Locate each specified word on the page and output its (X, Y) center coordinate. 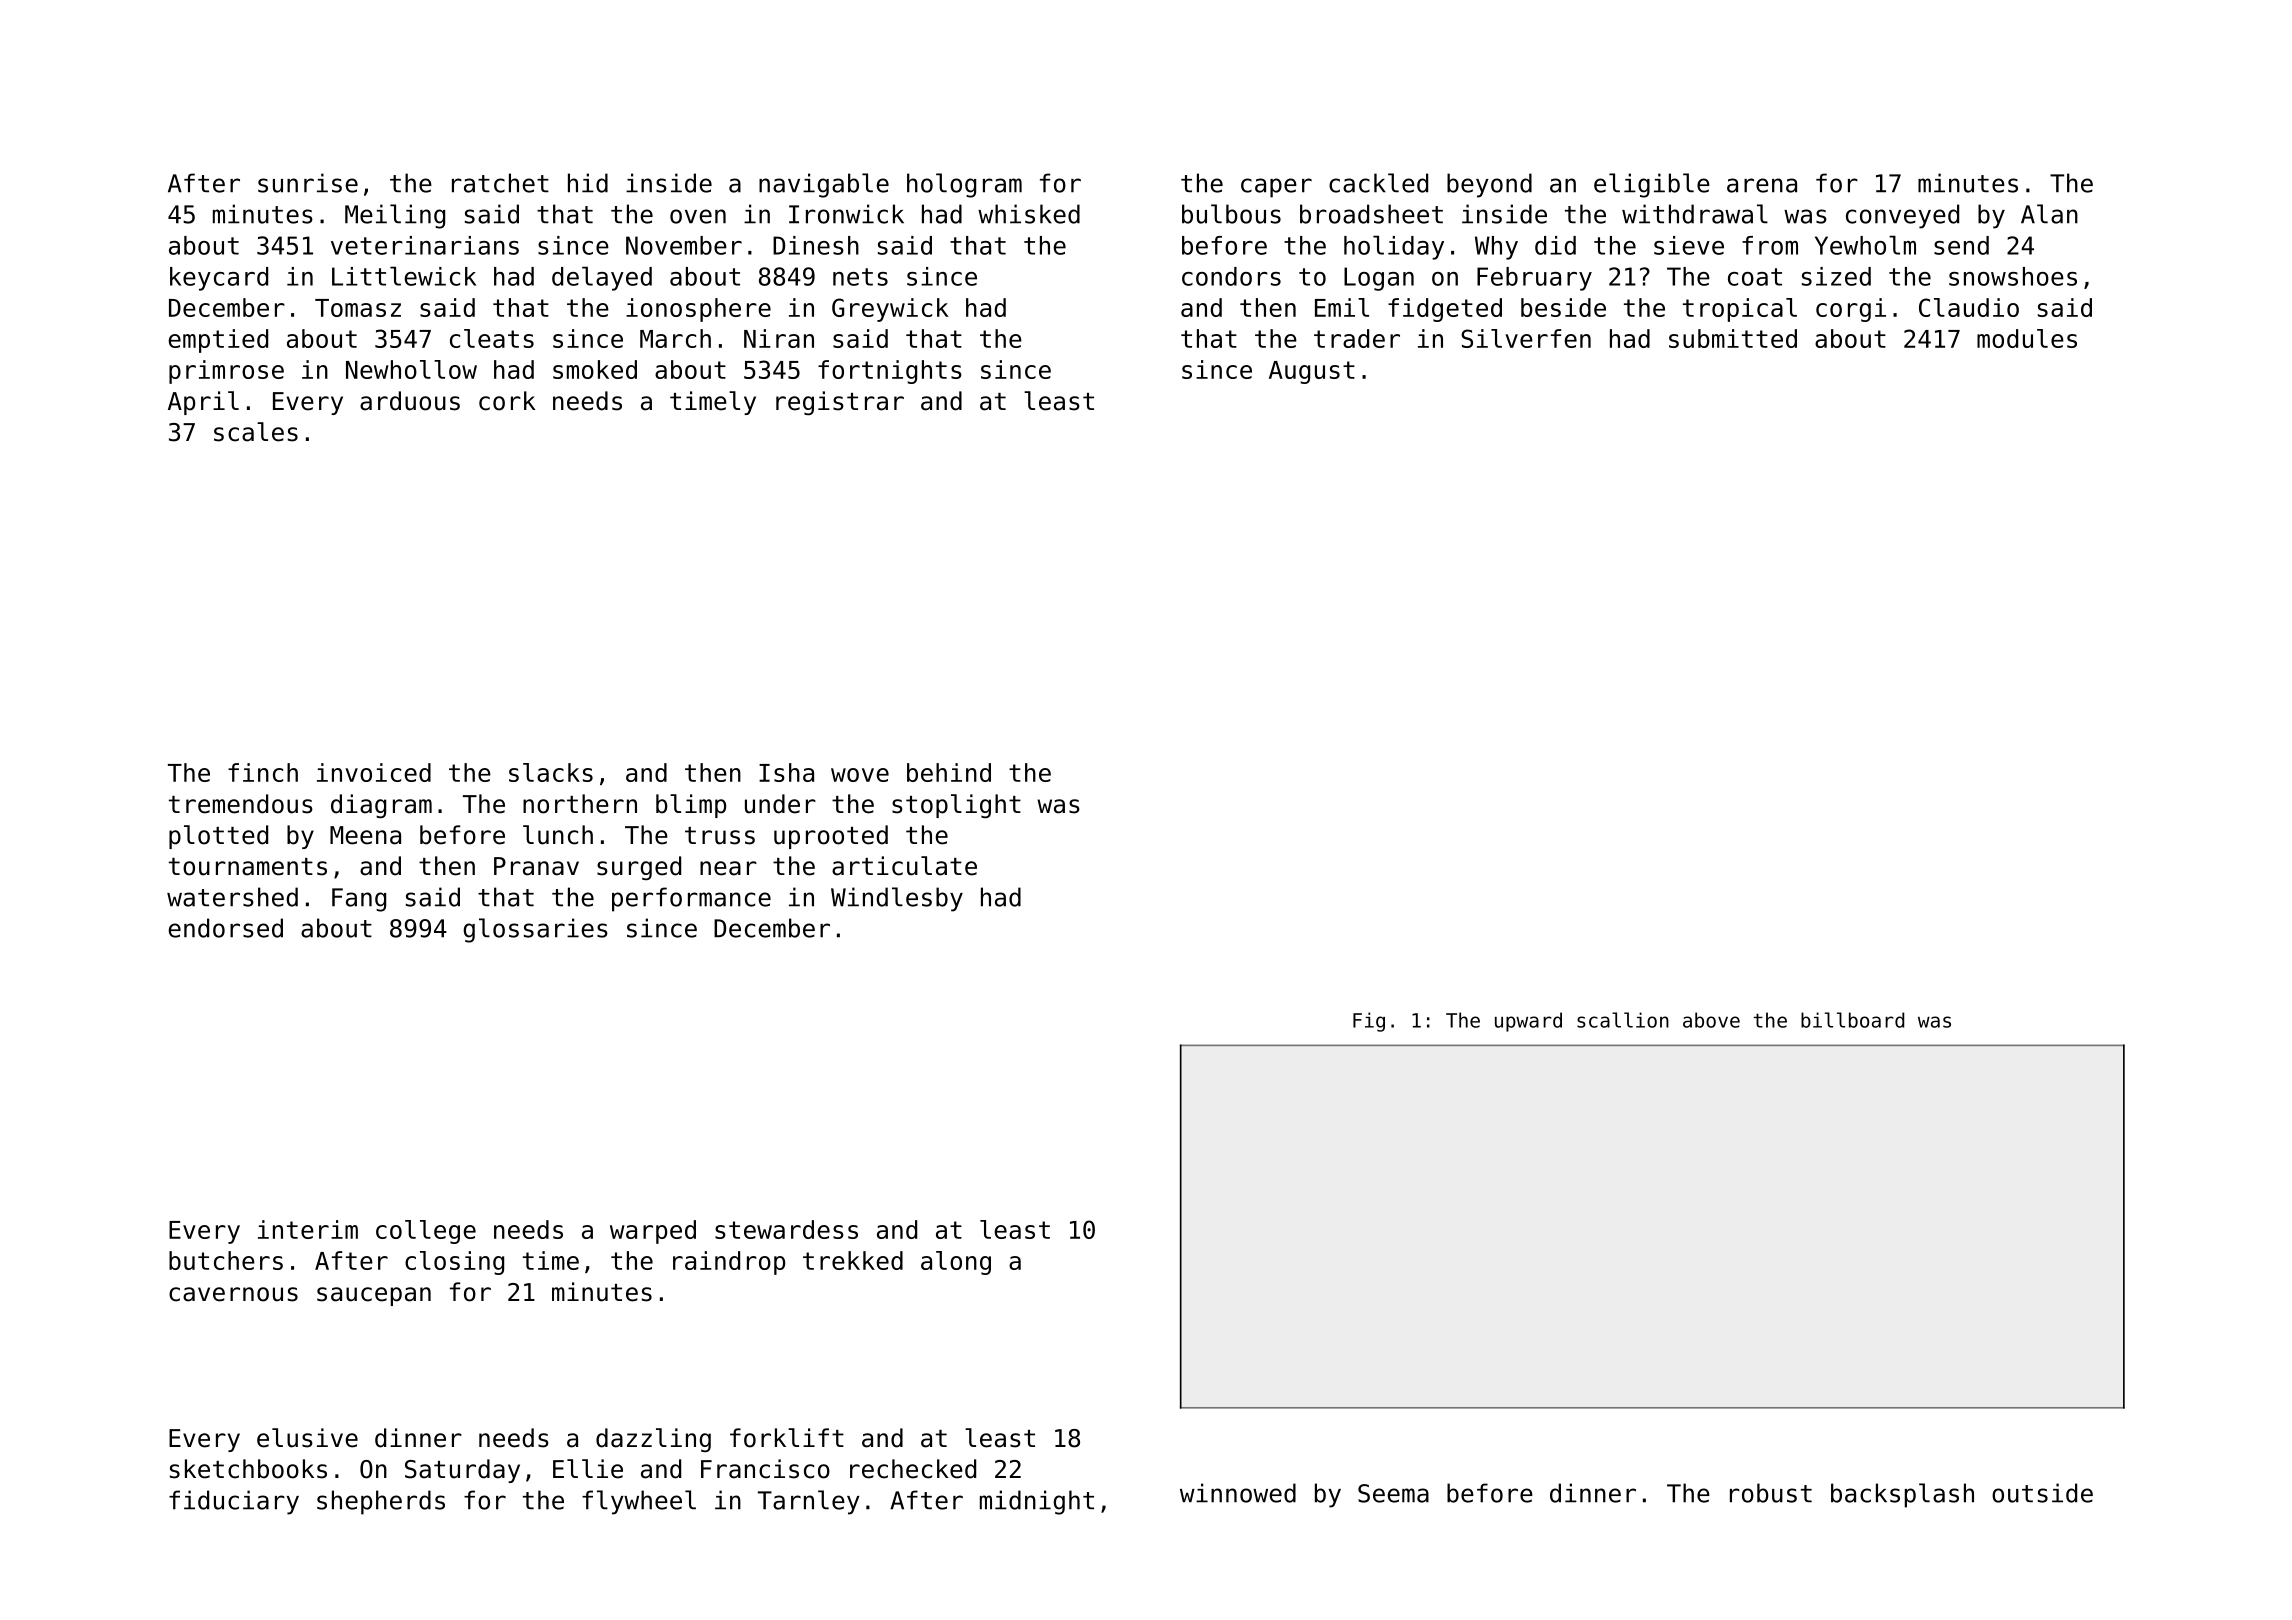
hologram (964, 185)
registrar (840, 403)
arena (1762, 185)
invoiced (374, 772)
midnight (1037, 1502)
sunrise (308, 183)
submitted (1733, 338)
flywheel (639, 1502)
